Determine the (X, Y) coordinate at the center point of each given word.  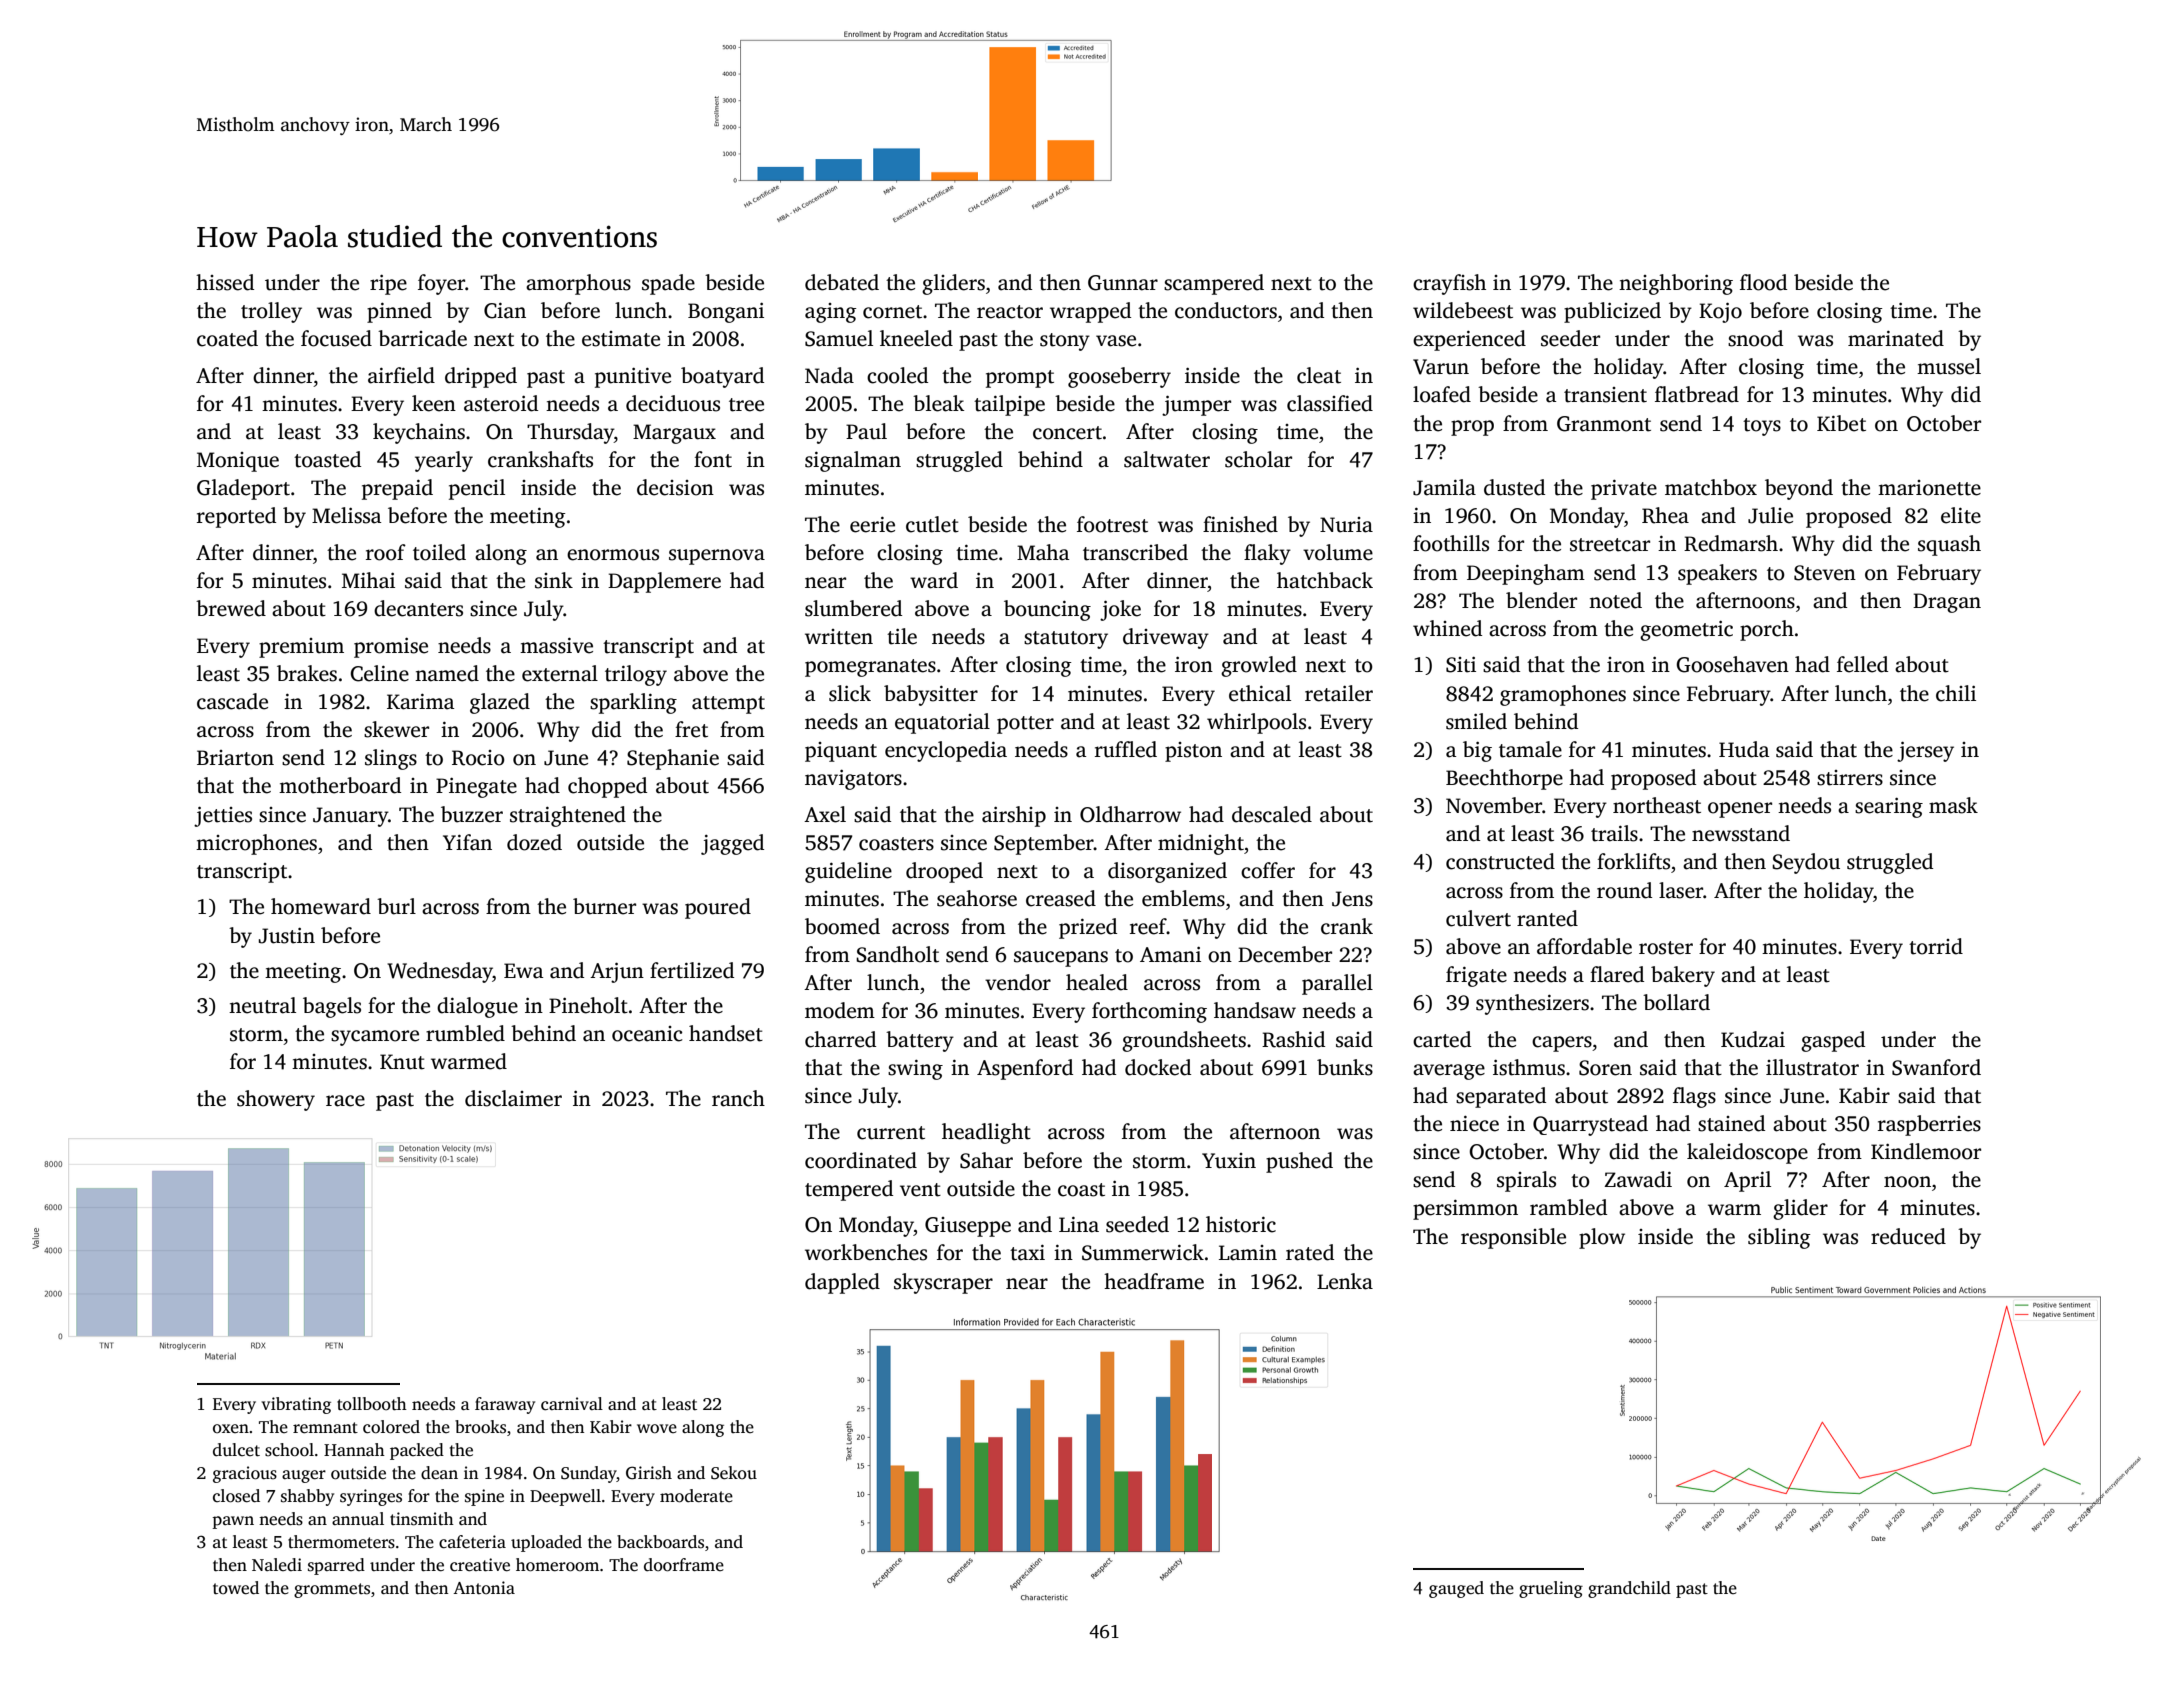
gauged (1456, 1589)
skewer (396, 729)
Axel (825, 814)
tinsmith (422, 1519)
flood (1763, 282)
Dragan (1947, 603)
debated (842, 282)
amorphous (578, 284)
